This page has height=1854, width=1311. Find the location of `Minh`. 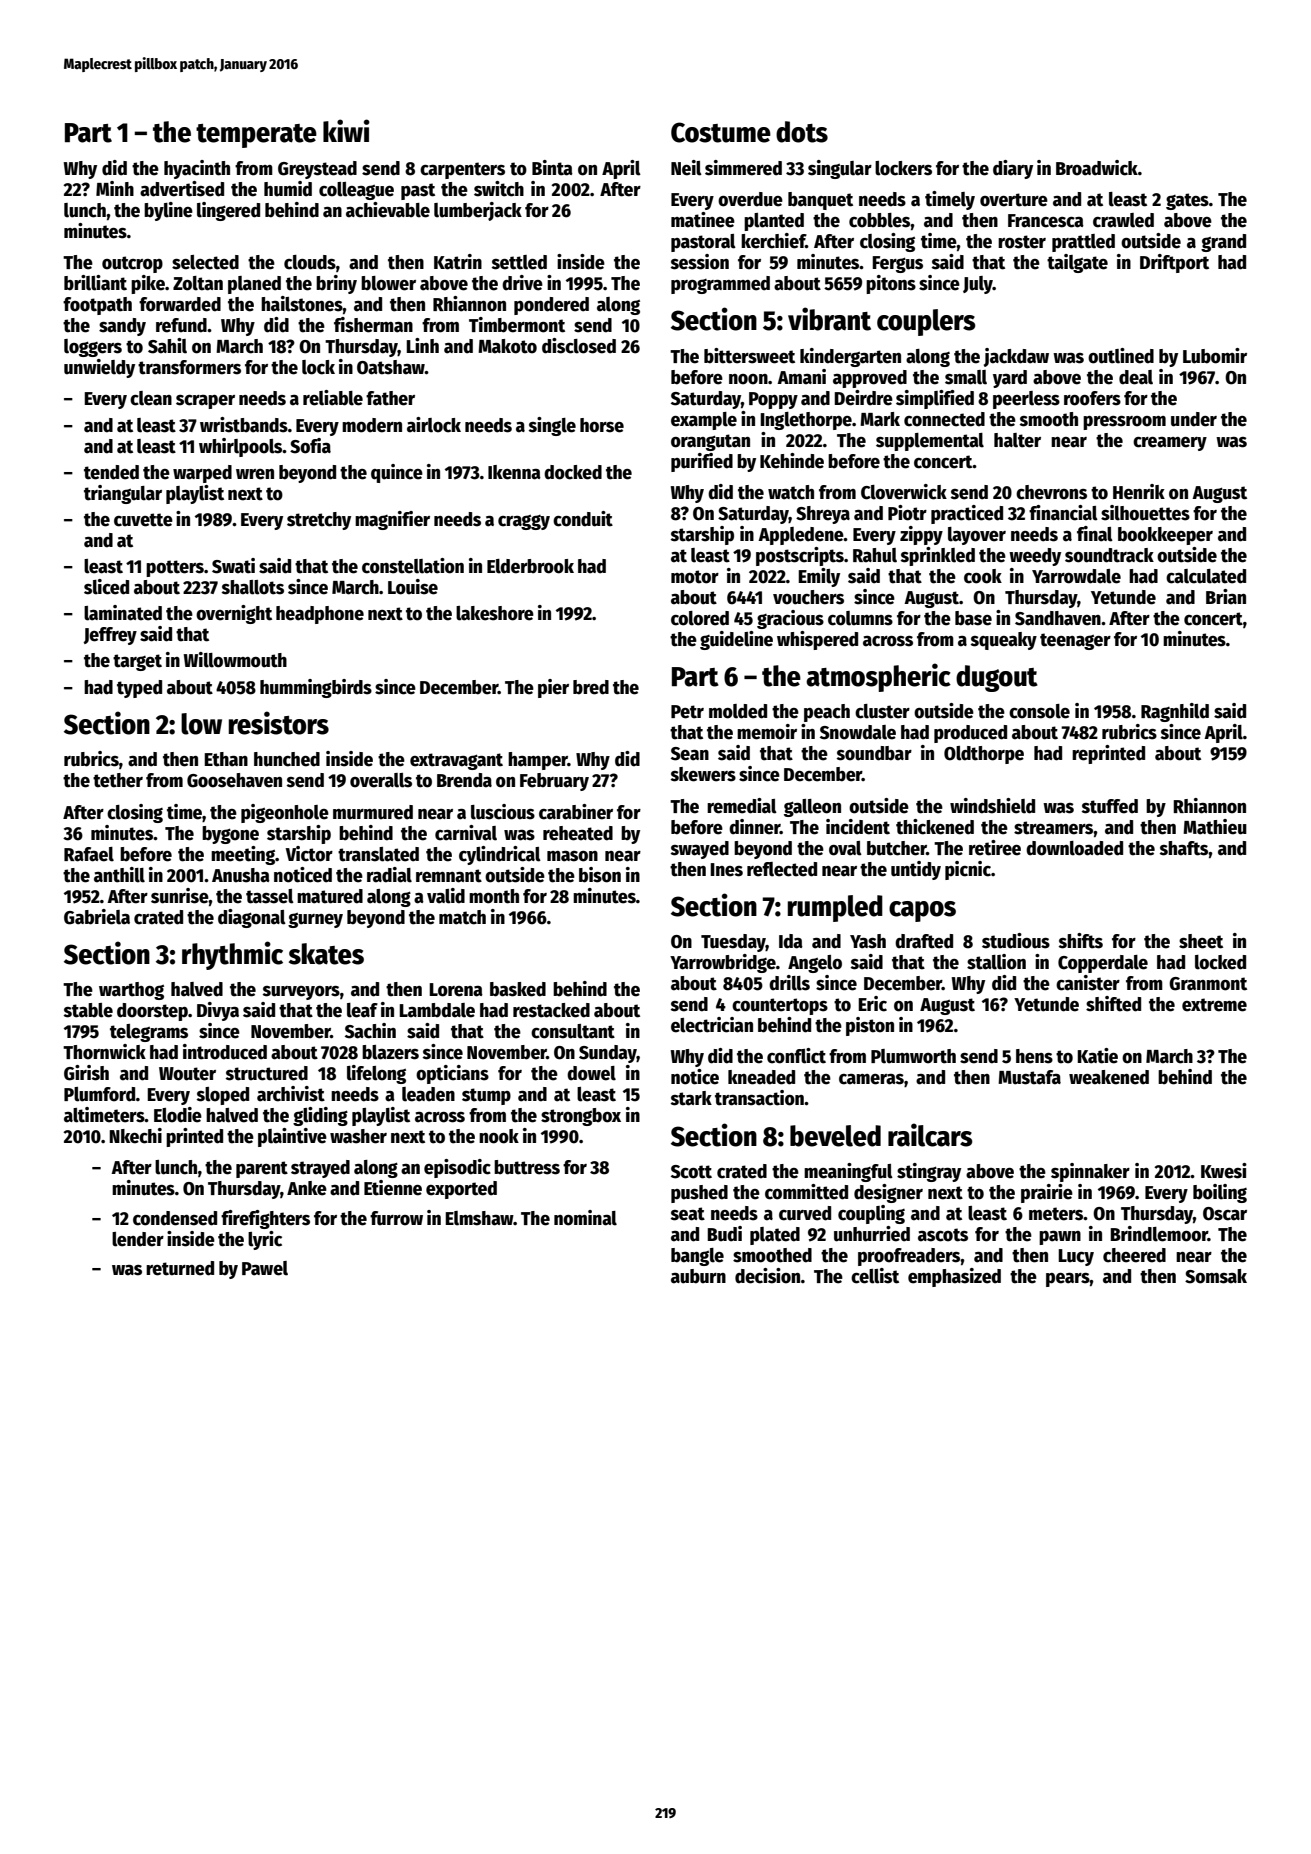

Minh is located at coordinates (115, 188).
